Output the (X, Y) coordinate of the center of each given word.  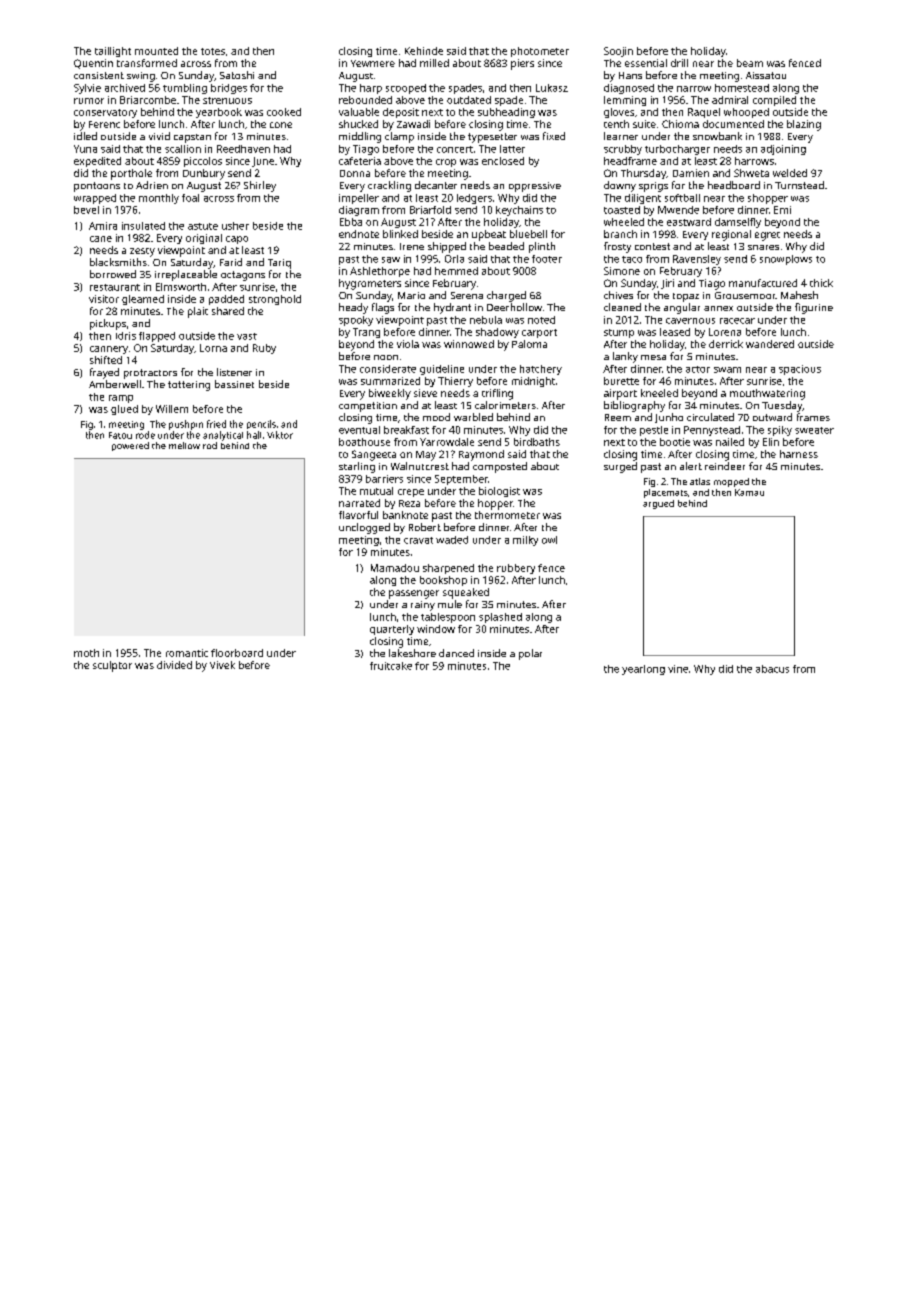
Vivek (222, 665)
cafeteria (360, 161)
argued (658, 504)
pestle (654, 431)
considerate (388, 369)
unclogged (364, 528)
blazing (804, 125)
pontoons (97, 187)
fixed (554, 136)
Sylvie (87, 89)
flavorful (358, 515)
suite (644, 124)
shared (228, 311)
